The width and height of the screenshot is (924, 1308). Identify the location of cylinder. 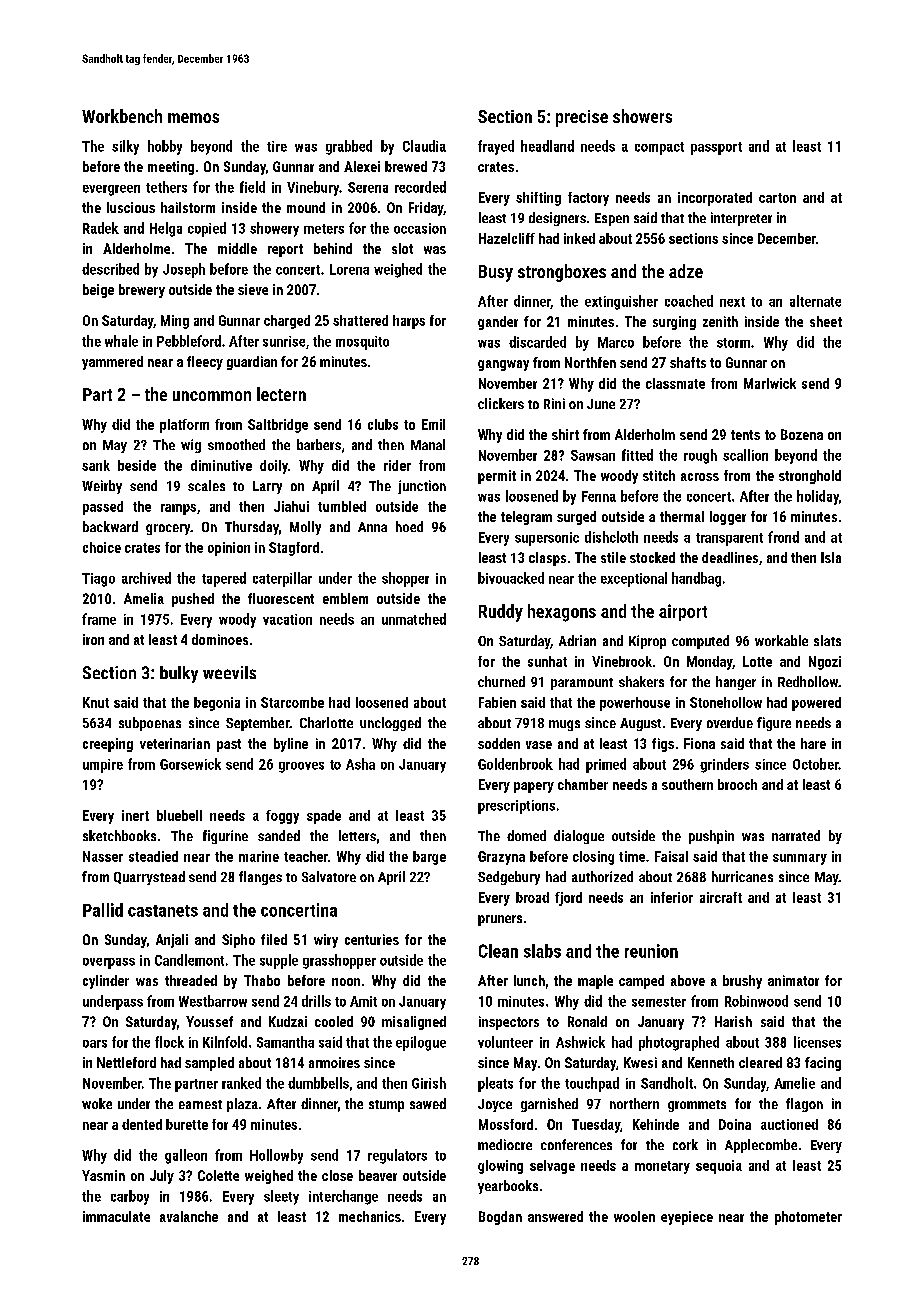
(106, 982).
